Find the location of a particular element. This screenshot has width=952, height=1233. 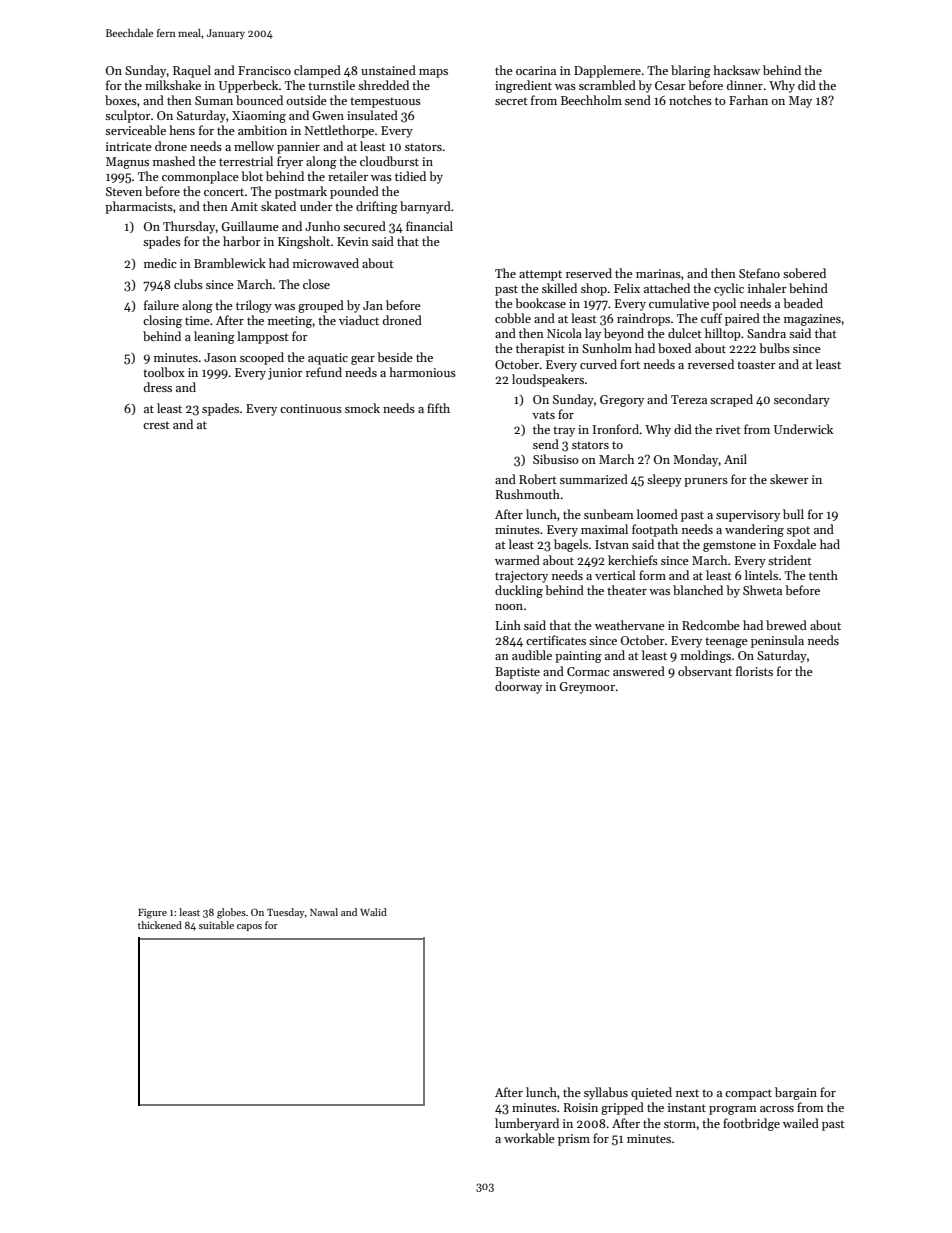

Walid is located at coordinates (373, 912).
